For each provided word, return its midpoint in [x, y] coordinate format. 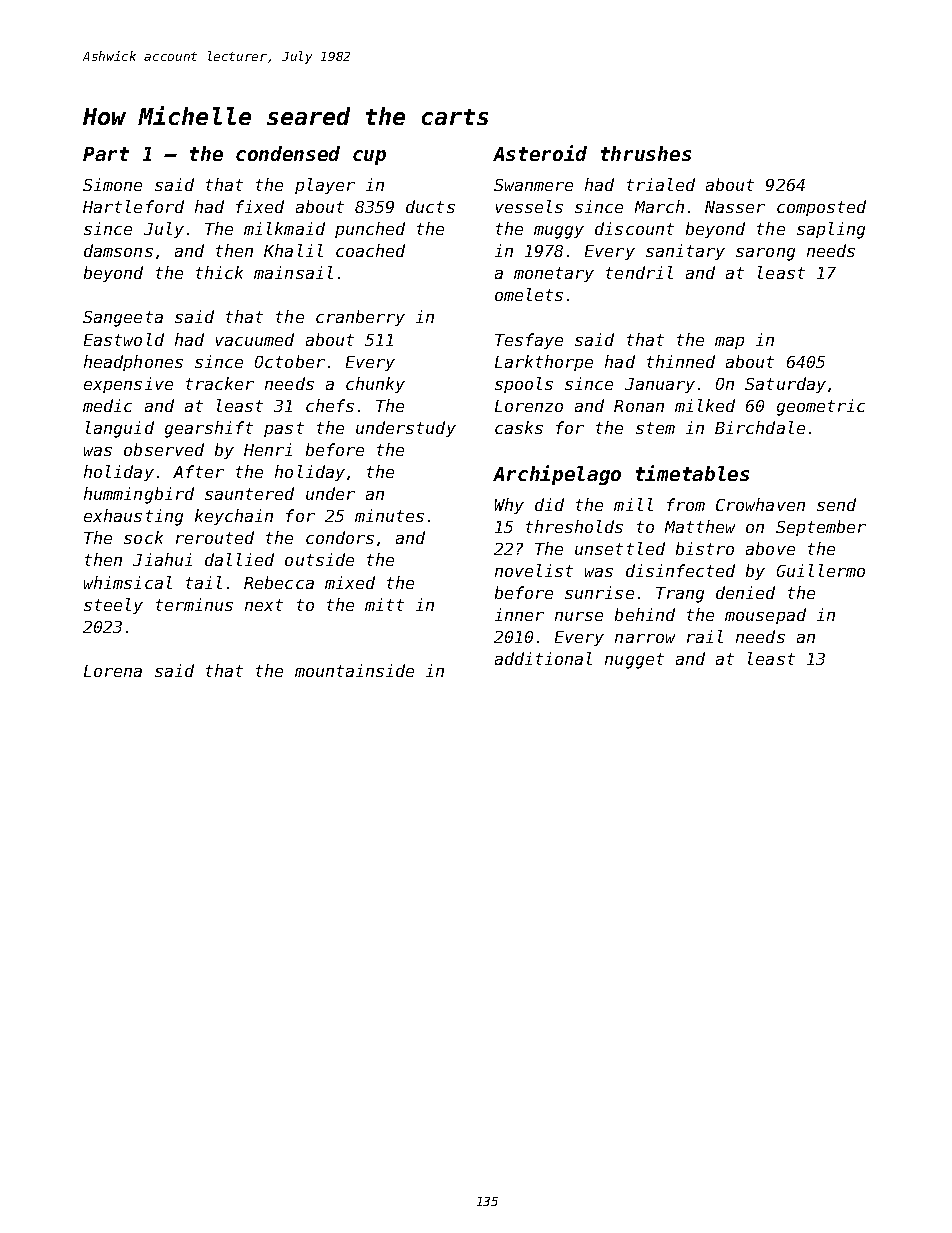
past [284, 429]
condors [340, 537]
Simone [112, 184]
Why [509, 506]
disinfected [680, 570]
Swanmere [533, 185]
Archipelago [557, 475]
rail [705, 636]
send [836, 504]
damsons [118, 250]
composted [821, 208]
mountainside [354, 670]
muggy [559, 232]
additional [543, 658]
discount [634, 228]
